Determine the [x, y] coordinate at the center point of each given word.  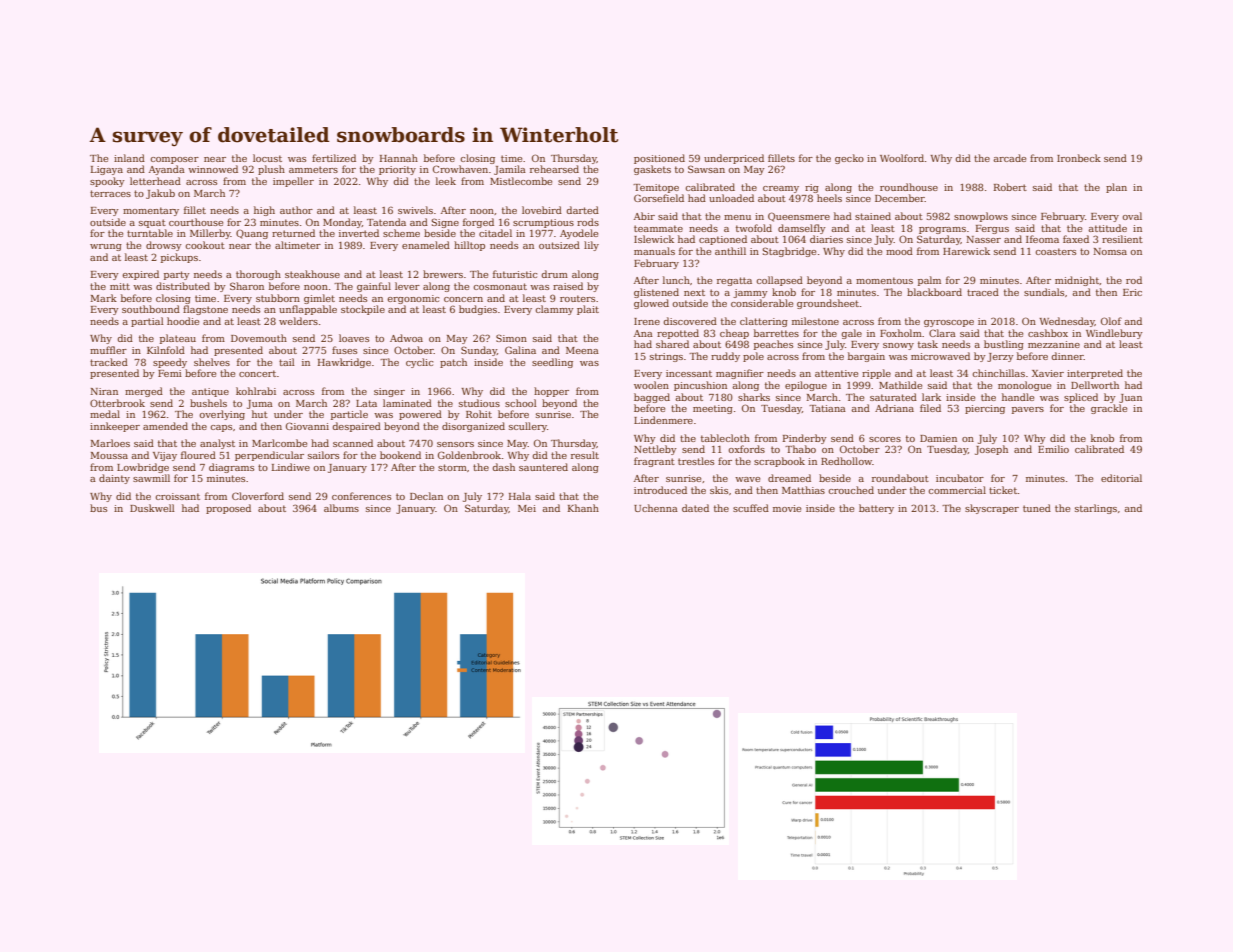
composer [174, 160]
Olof [1111, 321]
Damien [938, 438]
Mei [527, 508]
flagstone [205, 310]
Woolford [902, 158]
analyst [217, 444]
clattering [764, 322]
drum [554, 274]
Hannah [398, 158]
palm [929, 281]
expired [140, 275]
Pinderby [804, 439]
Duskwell [152, 508]
